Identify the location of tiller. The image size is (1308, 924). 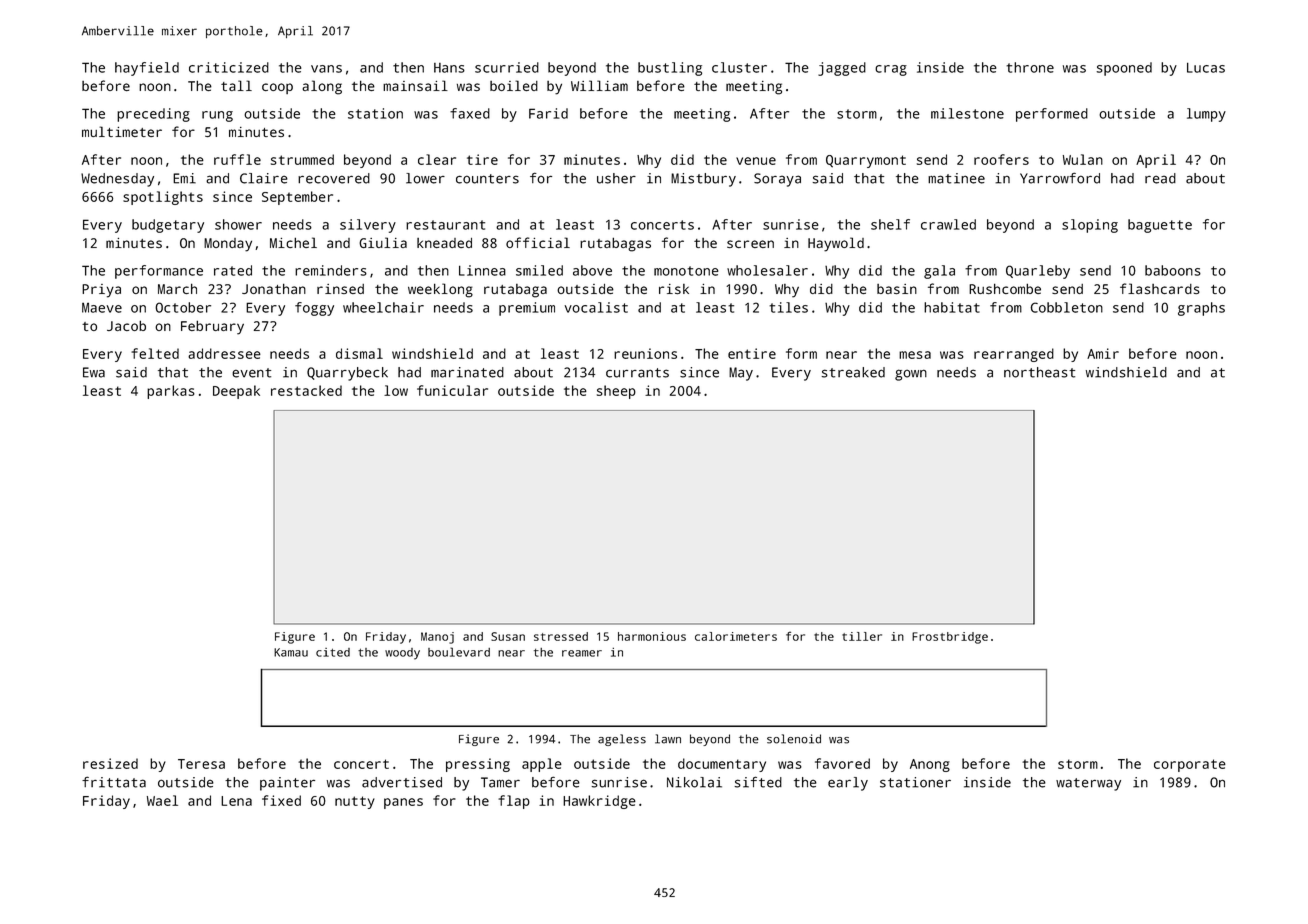
(862, 636).
